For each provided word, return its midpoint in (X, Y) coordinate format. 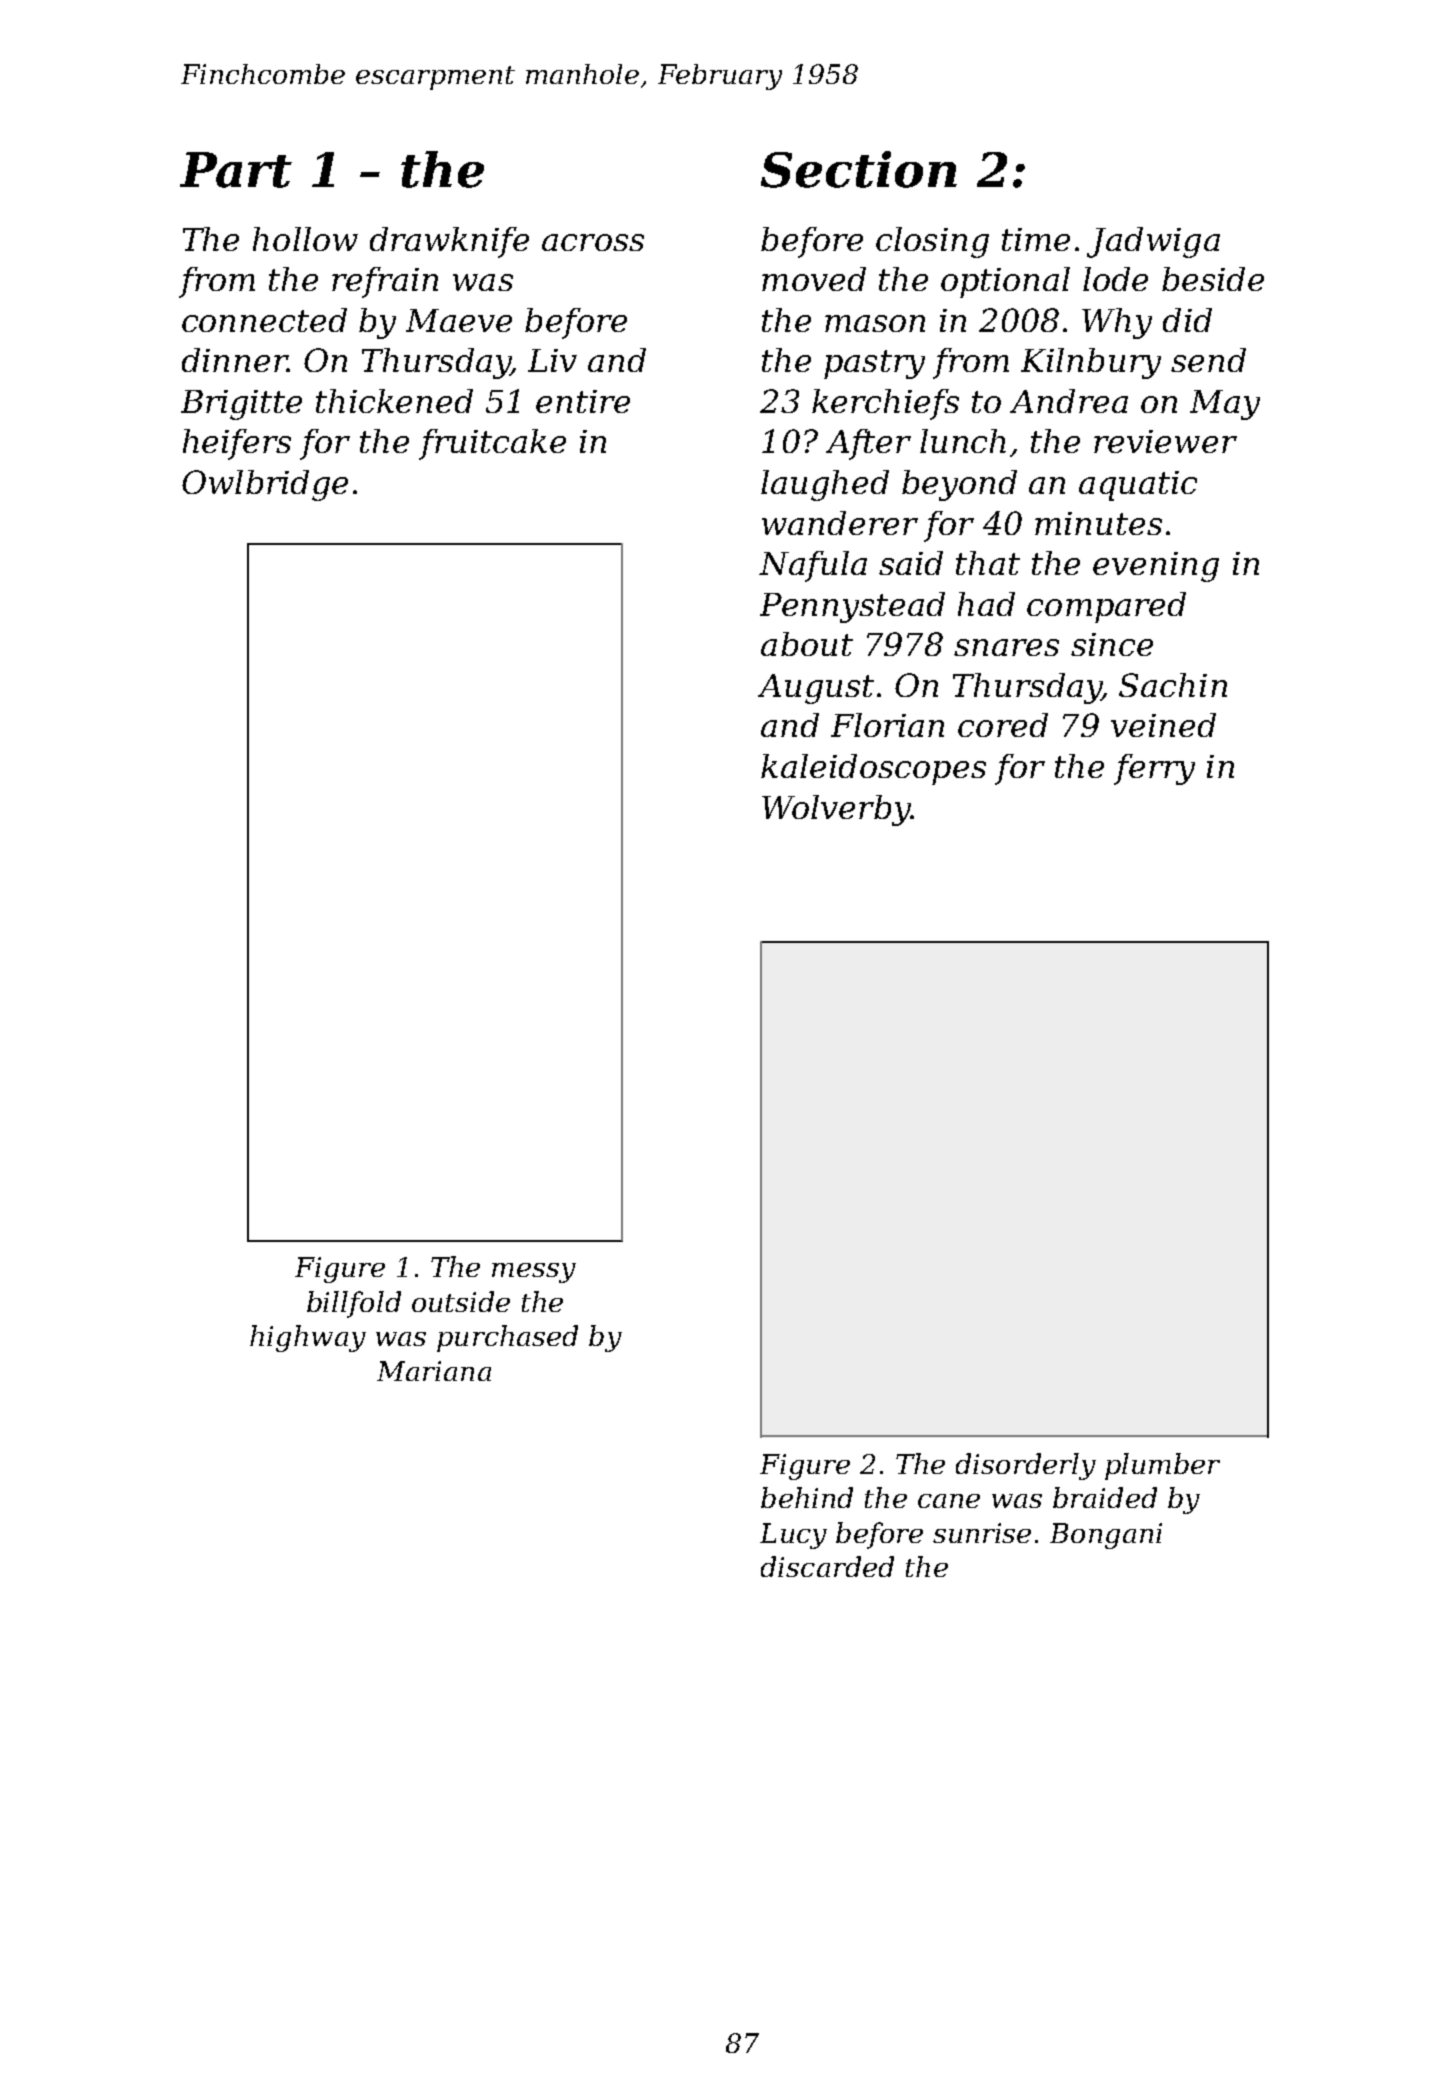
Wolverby (836, 810)
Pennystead (852, 607)
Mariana (434, 1371)
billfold (354, 1304)
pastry (874, 364)
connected (264, 320)
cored (1003, 725)
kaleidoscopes (873, 769)
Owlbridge (265, 485)
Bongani (1106, 1536)
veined (1163, 725)
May (1225, 405)
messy (534, 1273)
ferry (1154, 769)
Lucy (793, 1536)
